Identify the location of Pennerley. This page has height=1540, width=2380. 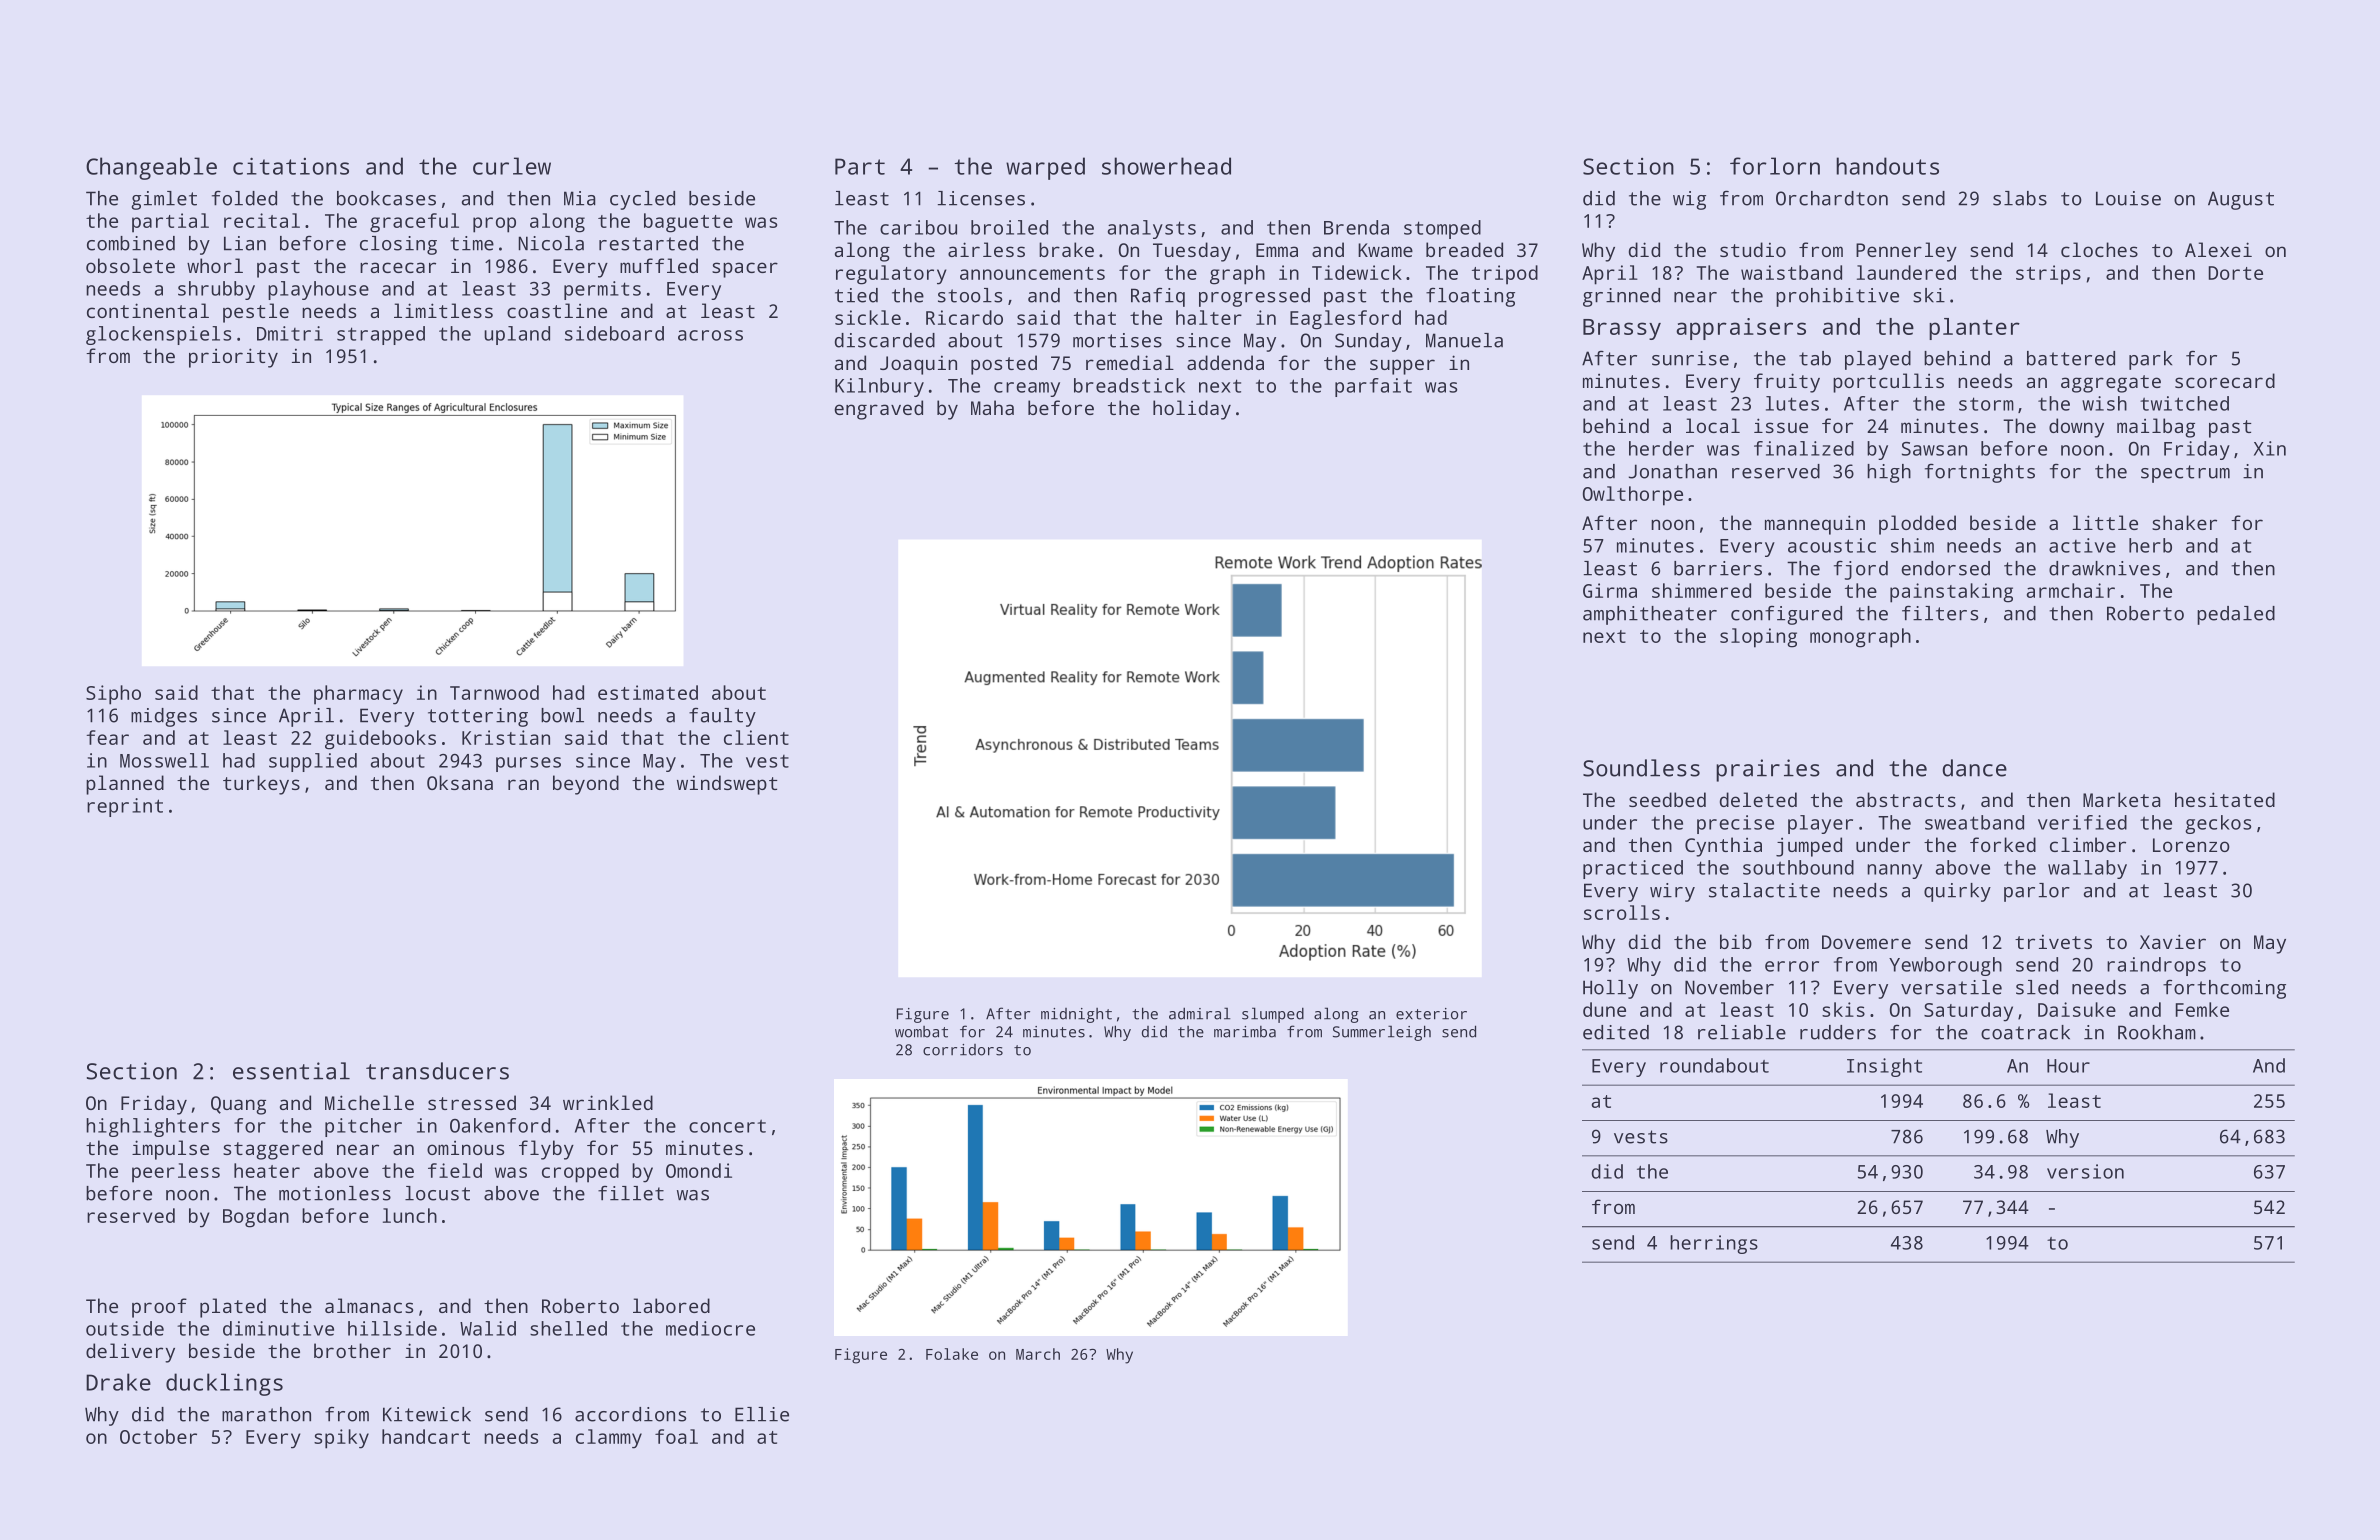
(1906, 252).
